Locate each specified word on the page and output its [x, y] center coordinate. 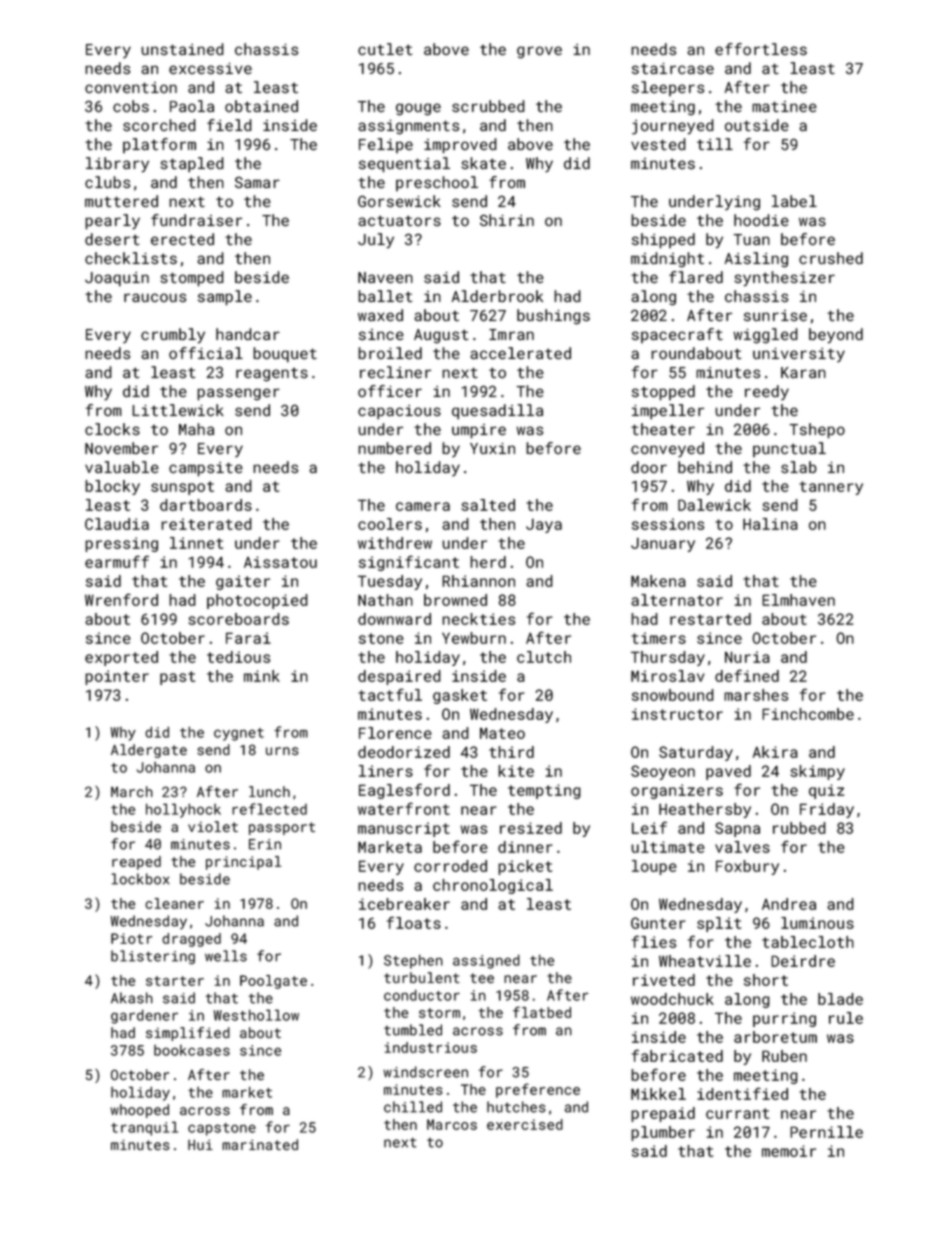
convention [131, 88]
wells [226, 956]
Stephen [413, 961]
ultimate [668, 847]
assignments [408, 127]
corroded [450, 866]
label [794, 201]
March [132, 791]
